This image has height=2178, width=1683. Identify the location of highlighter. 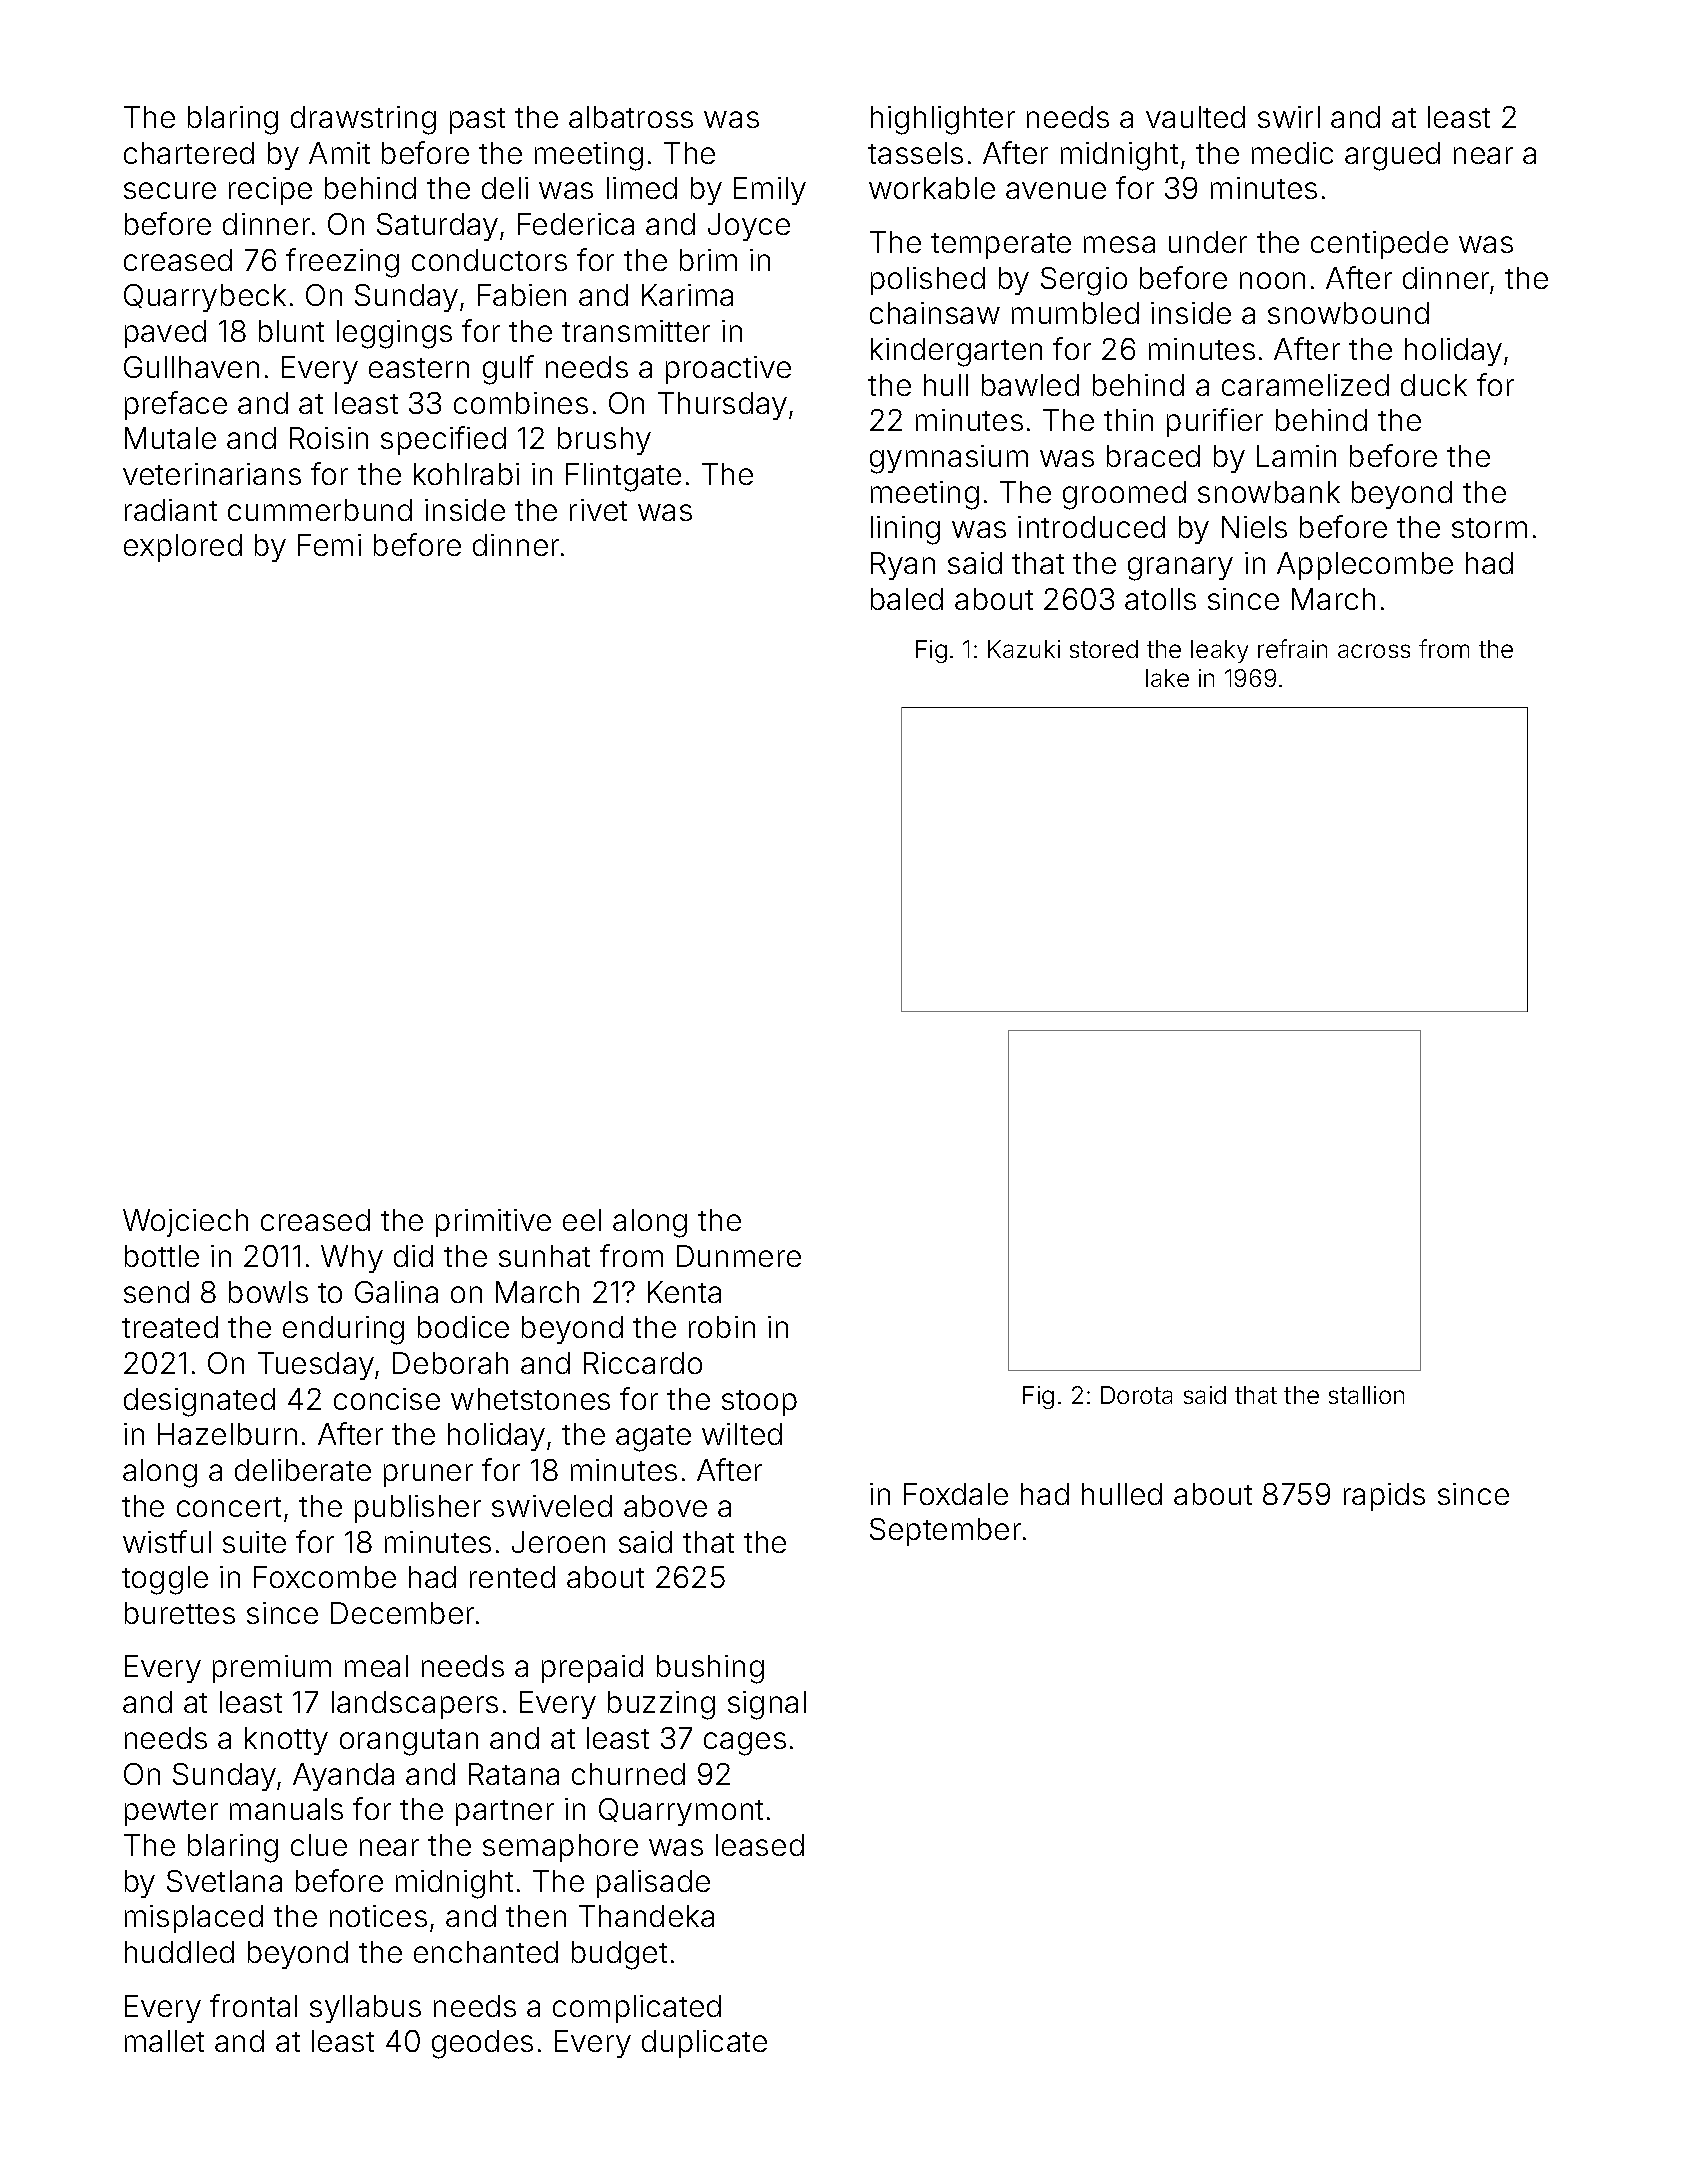
(943, 120).
